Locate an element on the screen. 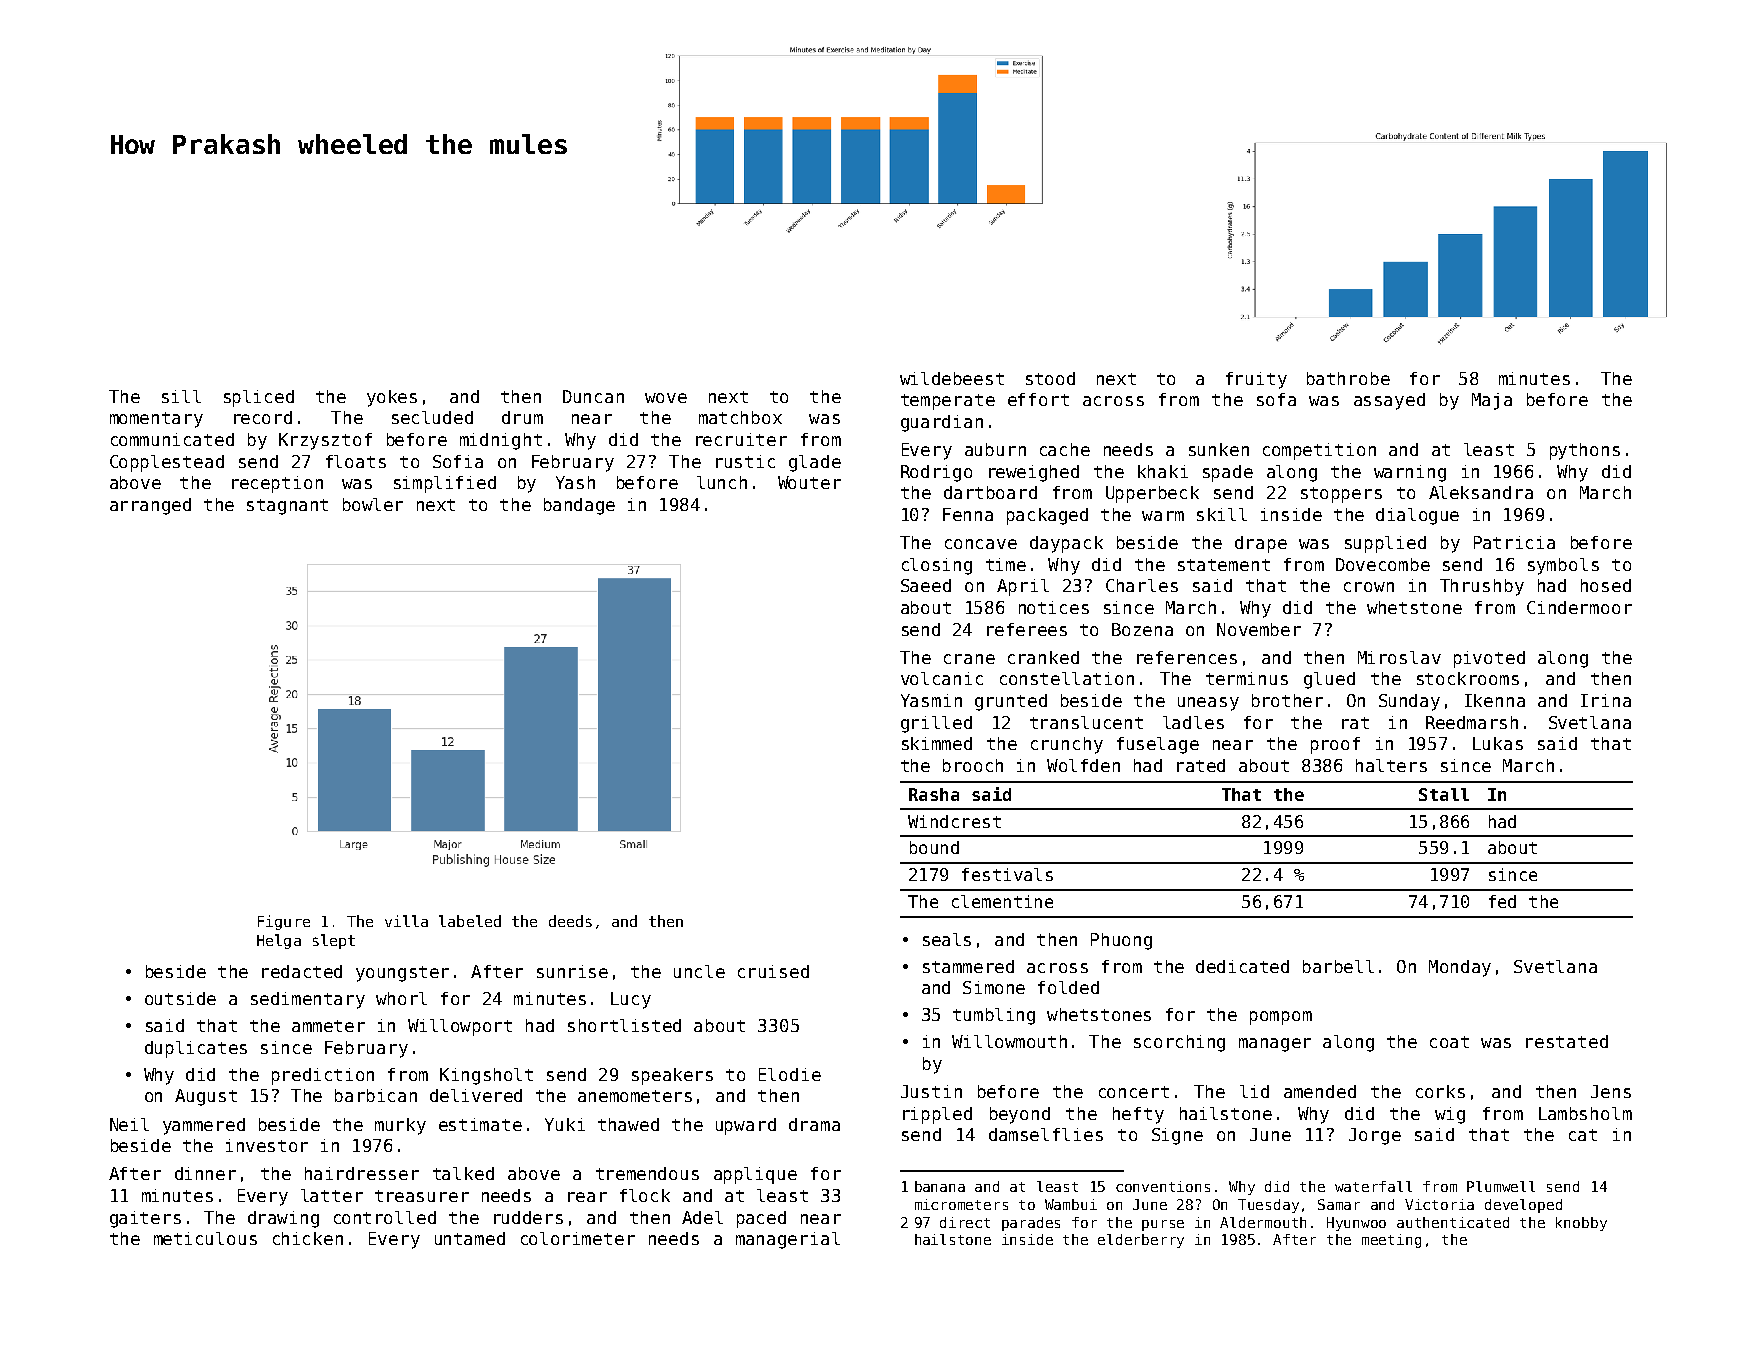  Kingsholt is located at coordinates (486, 1076).
